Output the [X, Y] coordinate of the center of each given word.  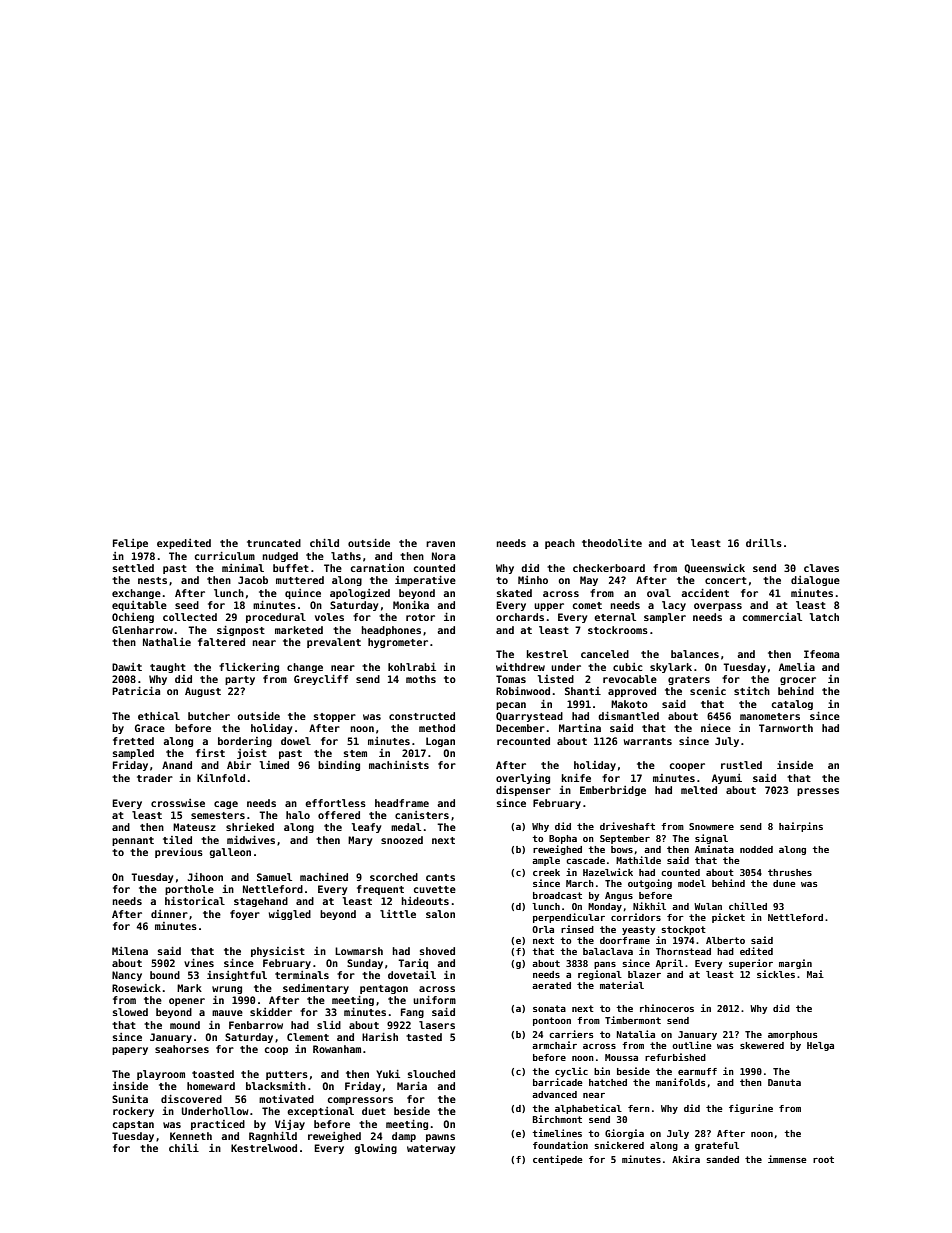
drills [764, 543]
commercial [772, 617]
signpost [241, 631]
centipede [557, 1160]
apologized [360, 594]
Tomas [511, 679]
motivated [286, 1099]
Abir [239, 765]
